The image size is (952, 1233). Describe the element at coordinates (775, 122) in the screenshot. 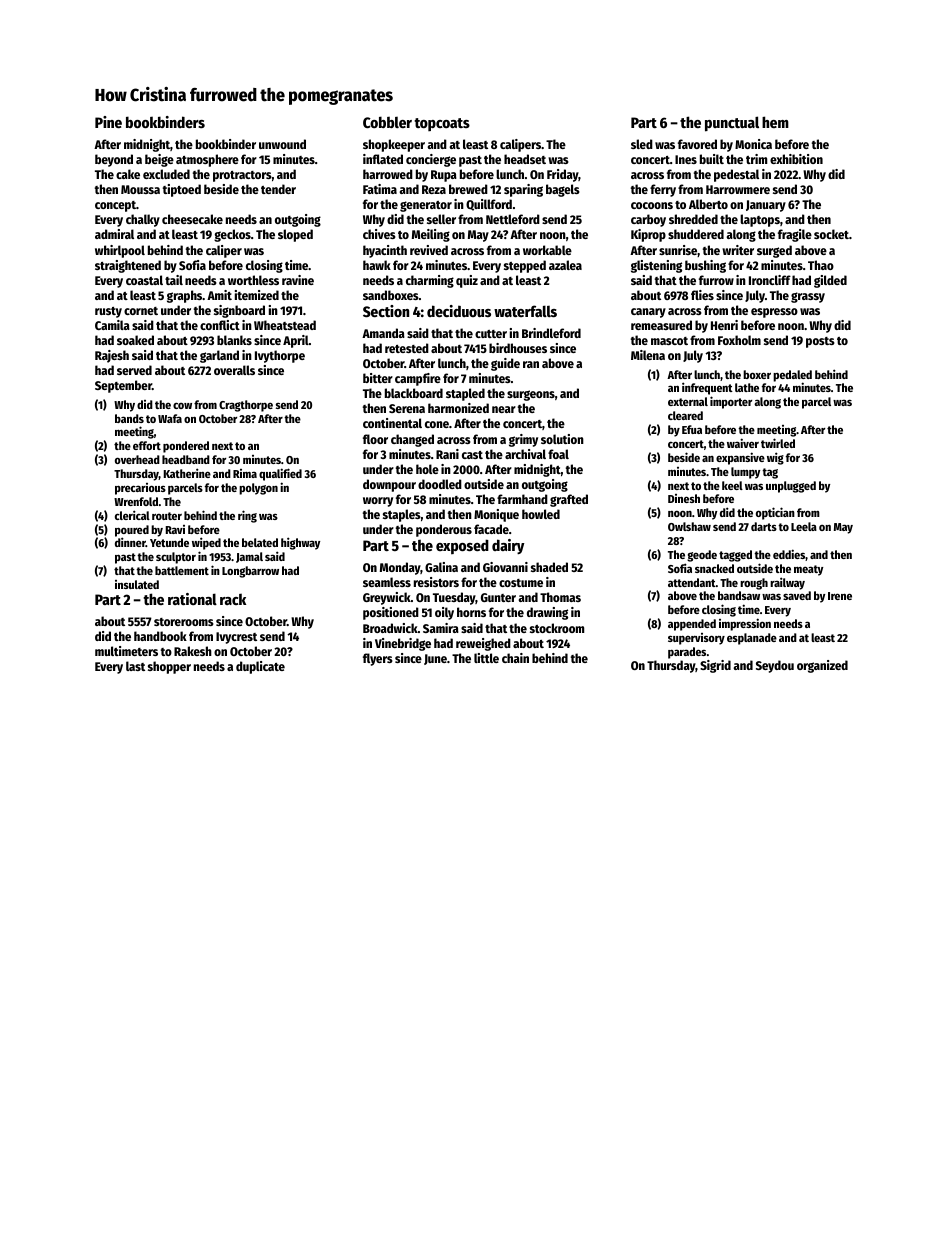

I see `hem` at that location.
